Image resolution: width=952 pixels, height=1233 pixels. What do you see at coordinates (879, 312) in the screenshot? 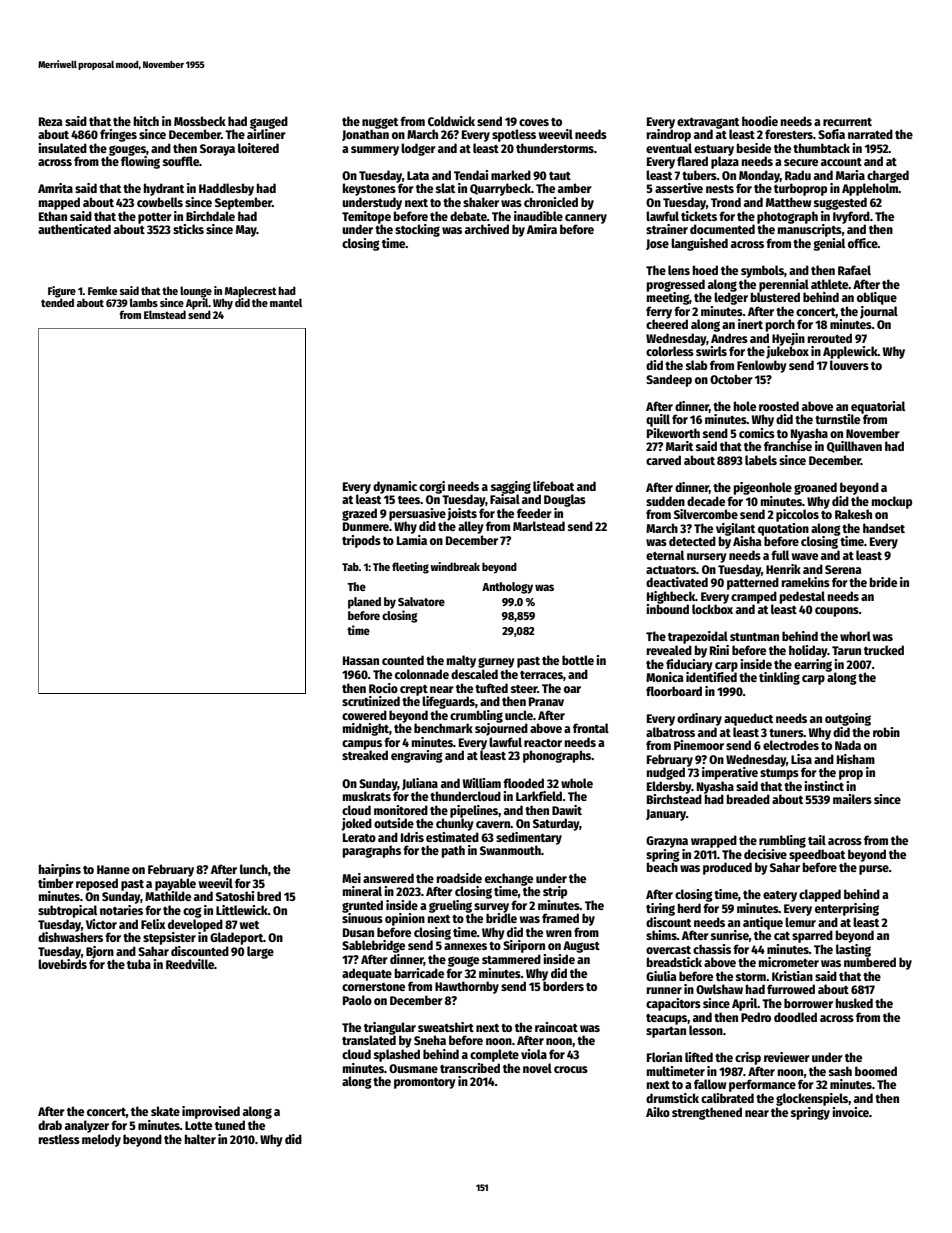
I see `journal` at bounding box center [879, 312].
